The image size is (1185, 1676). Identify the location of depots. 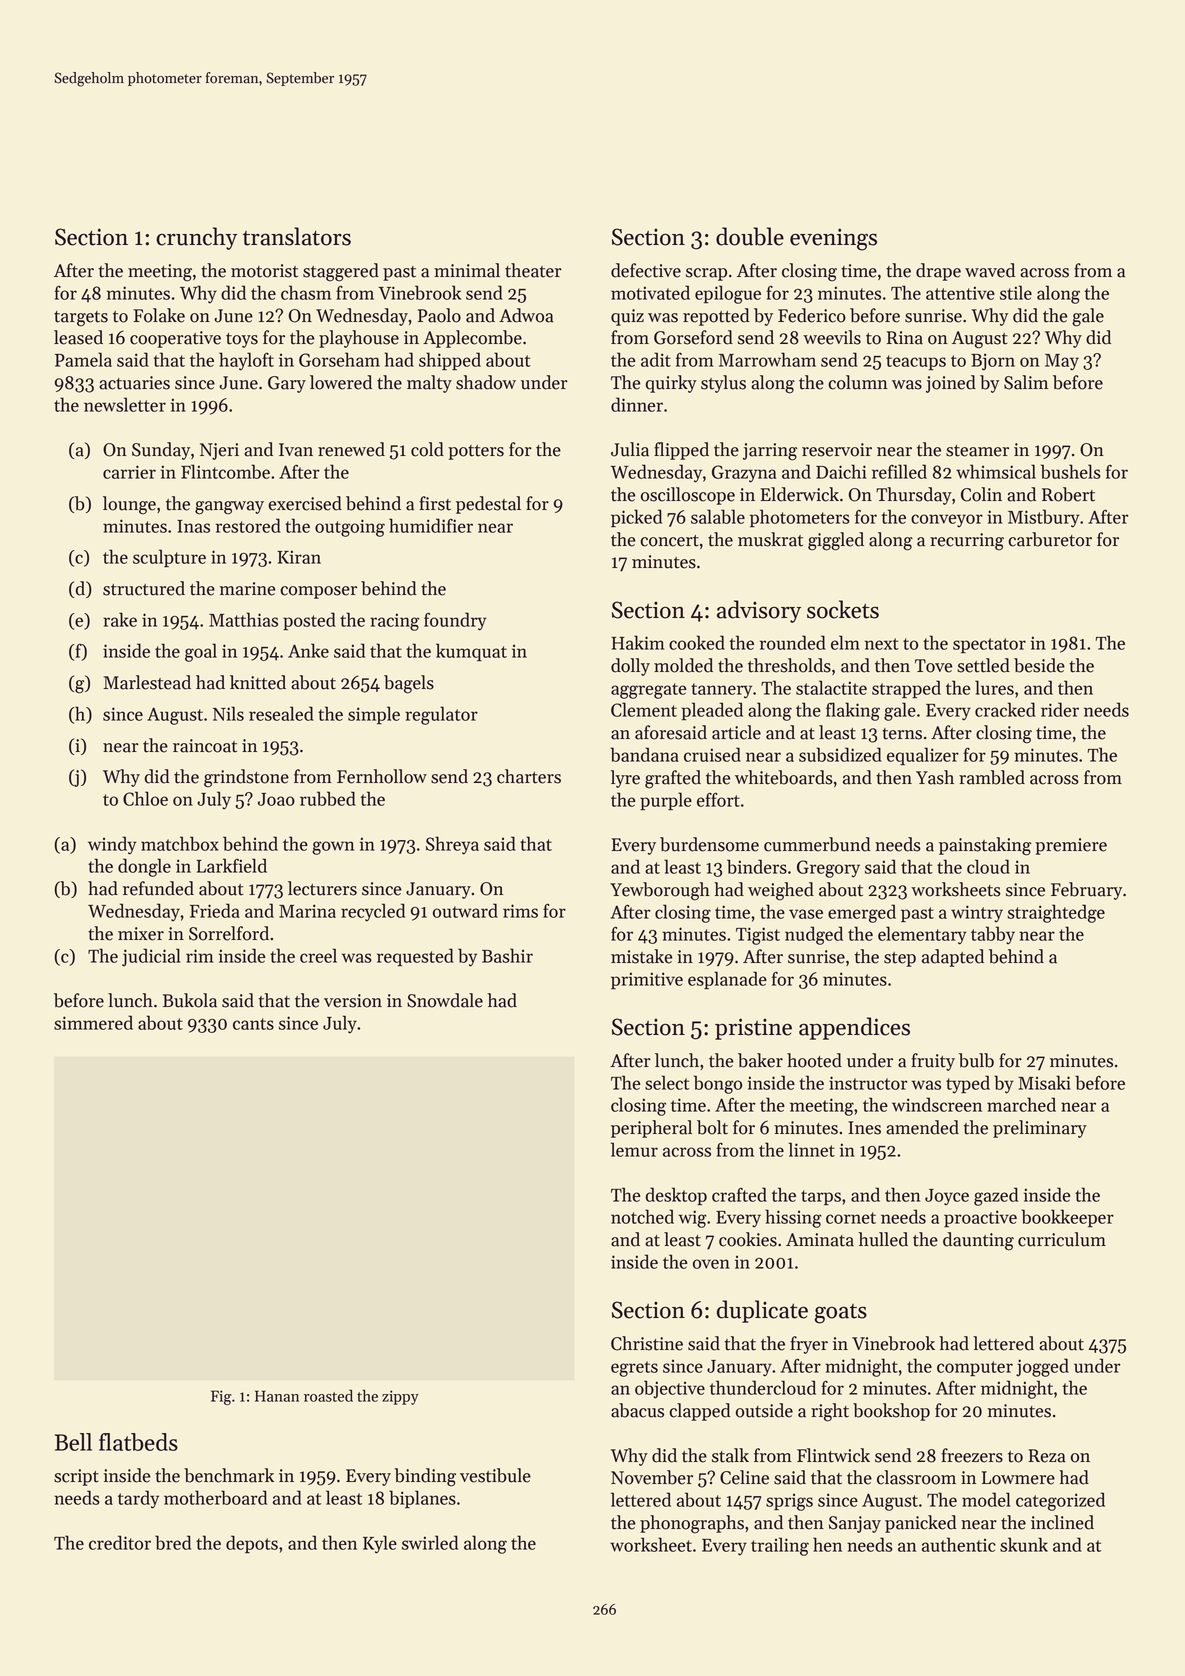
(252, 1544).
